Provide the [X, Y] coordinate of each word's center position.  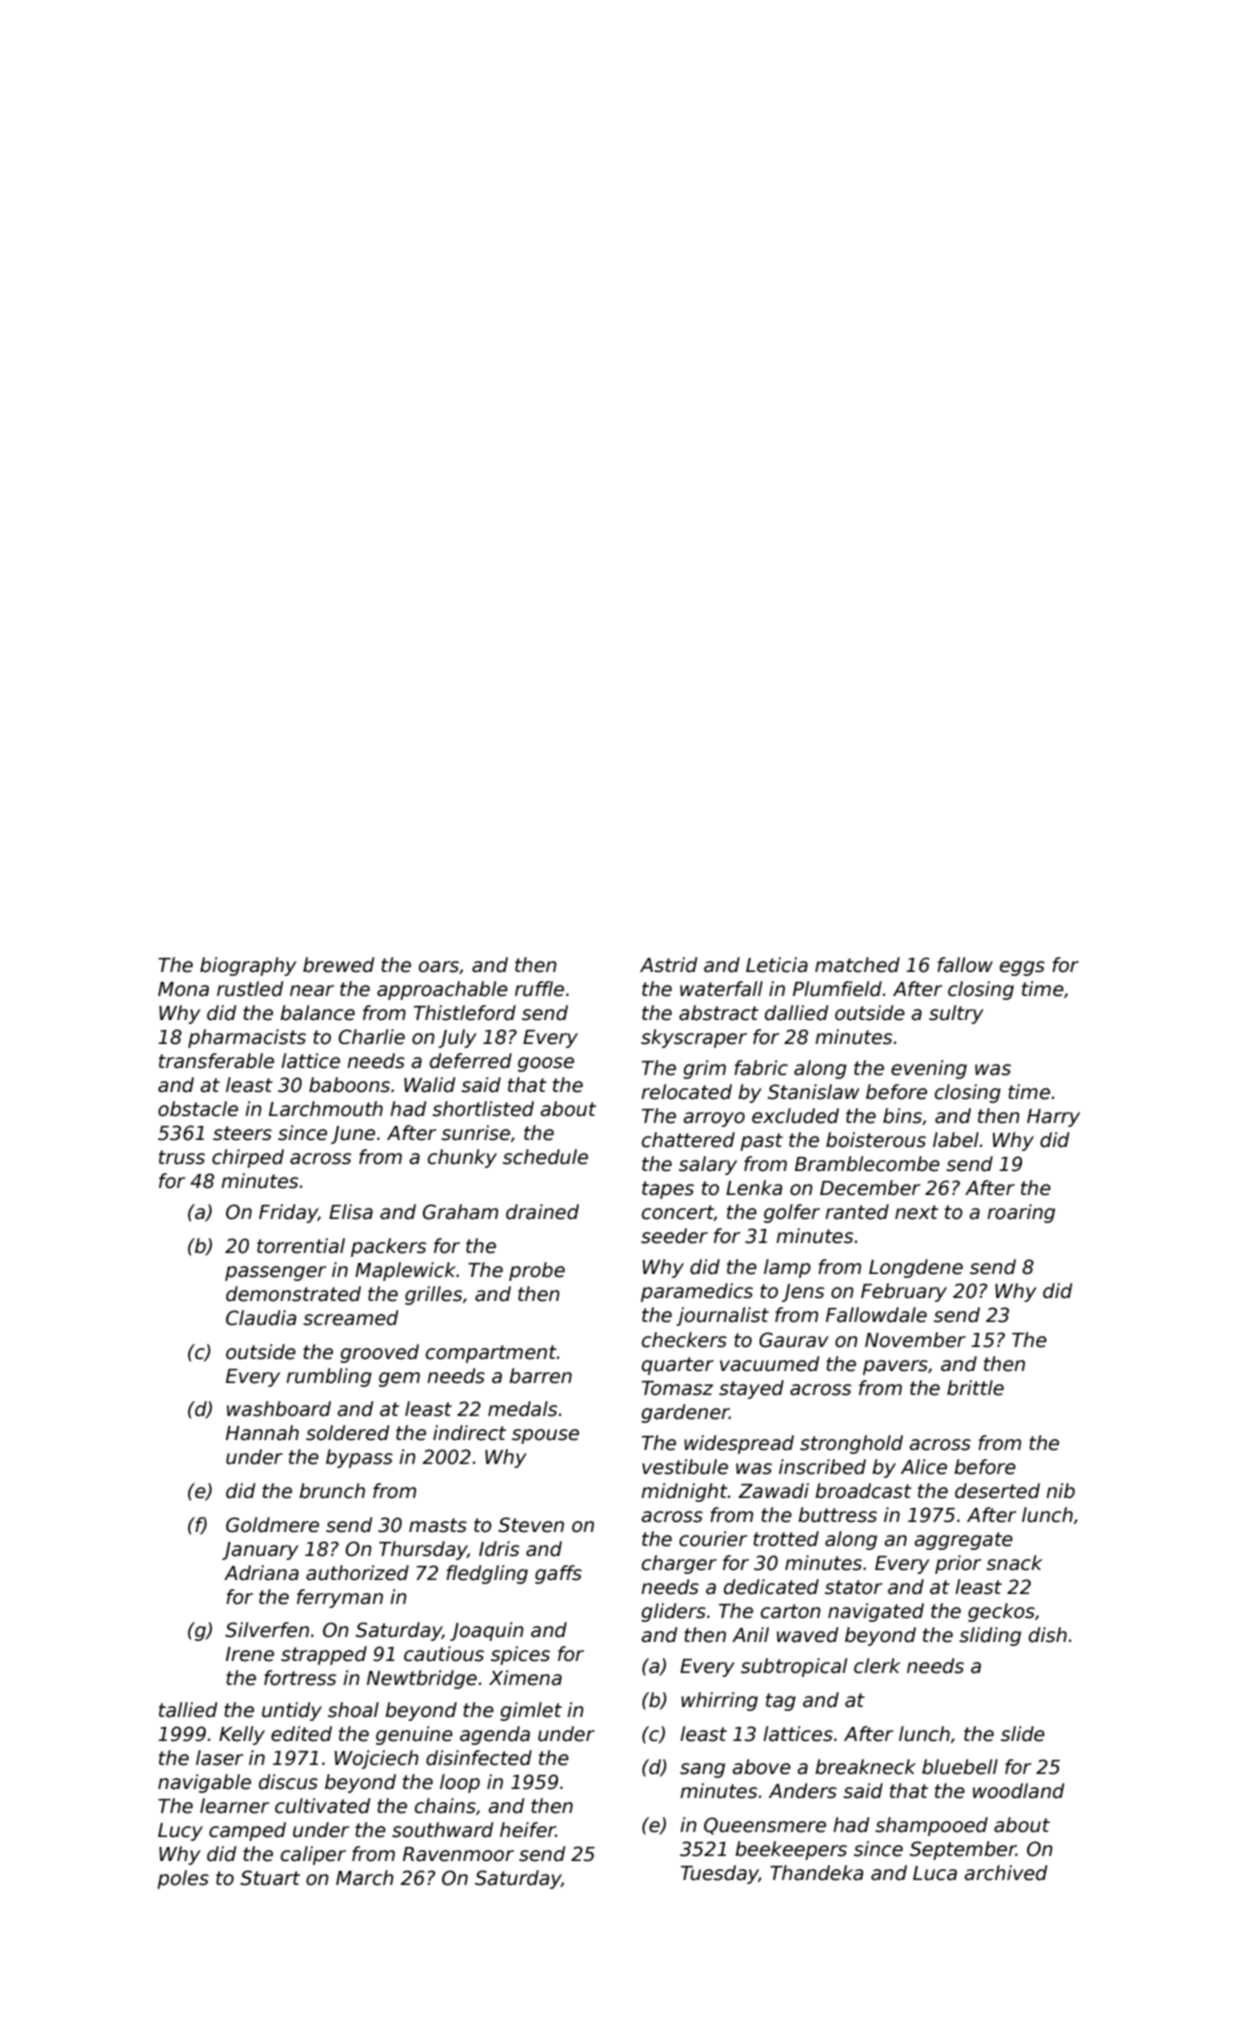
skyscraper [694, 1038]
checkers [684, 1340]
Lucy [180, 1832]
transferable [216, 1061]
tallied [188, 1710]
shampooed [931, 1826]
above [761, 1767]
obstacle [198, 1109]
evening [929, 1069]
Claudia [261, 1318]
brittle [975, 1388]
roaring [1021, 1213]
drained [542, 1212]
